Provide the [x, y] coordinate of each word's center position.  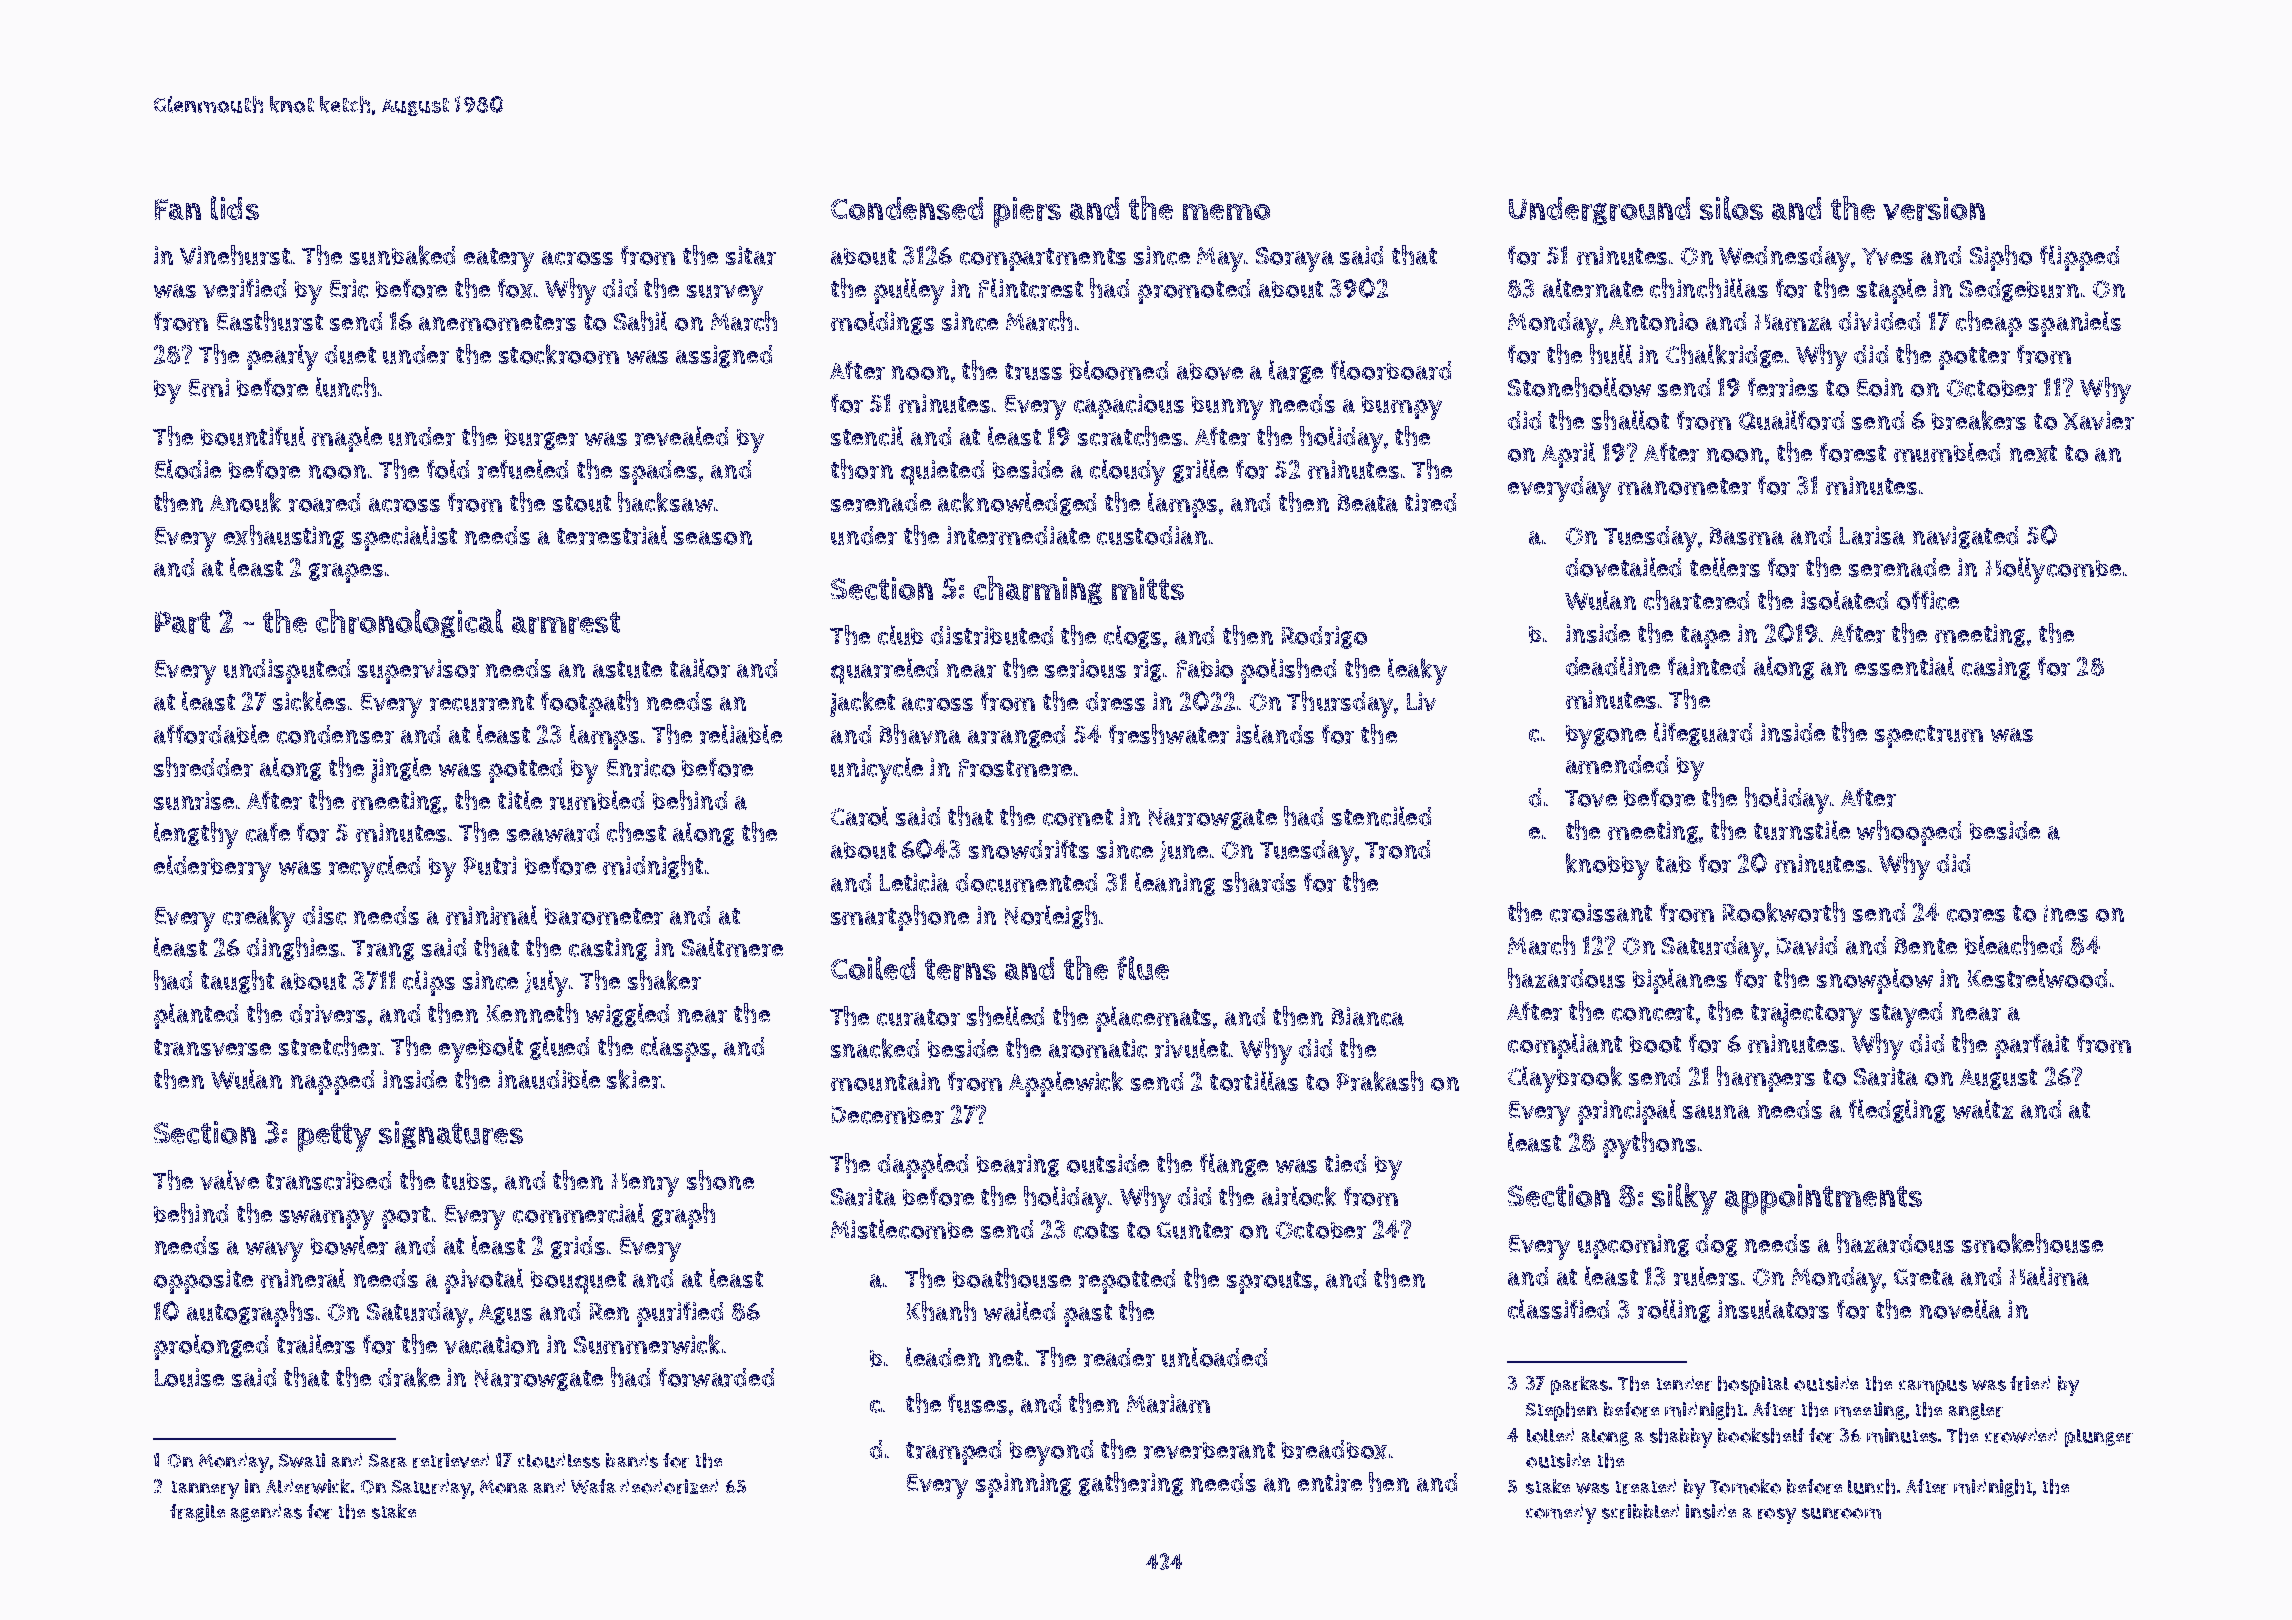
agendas [266, 1513]
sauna [1716, 1112]
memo [1226, 212]
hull [1611, 354]
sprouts [1269, 1282]
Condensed [907, 208]
